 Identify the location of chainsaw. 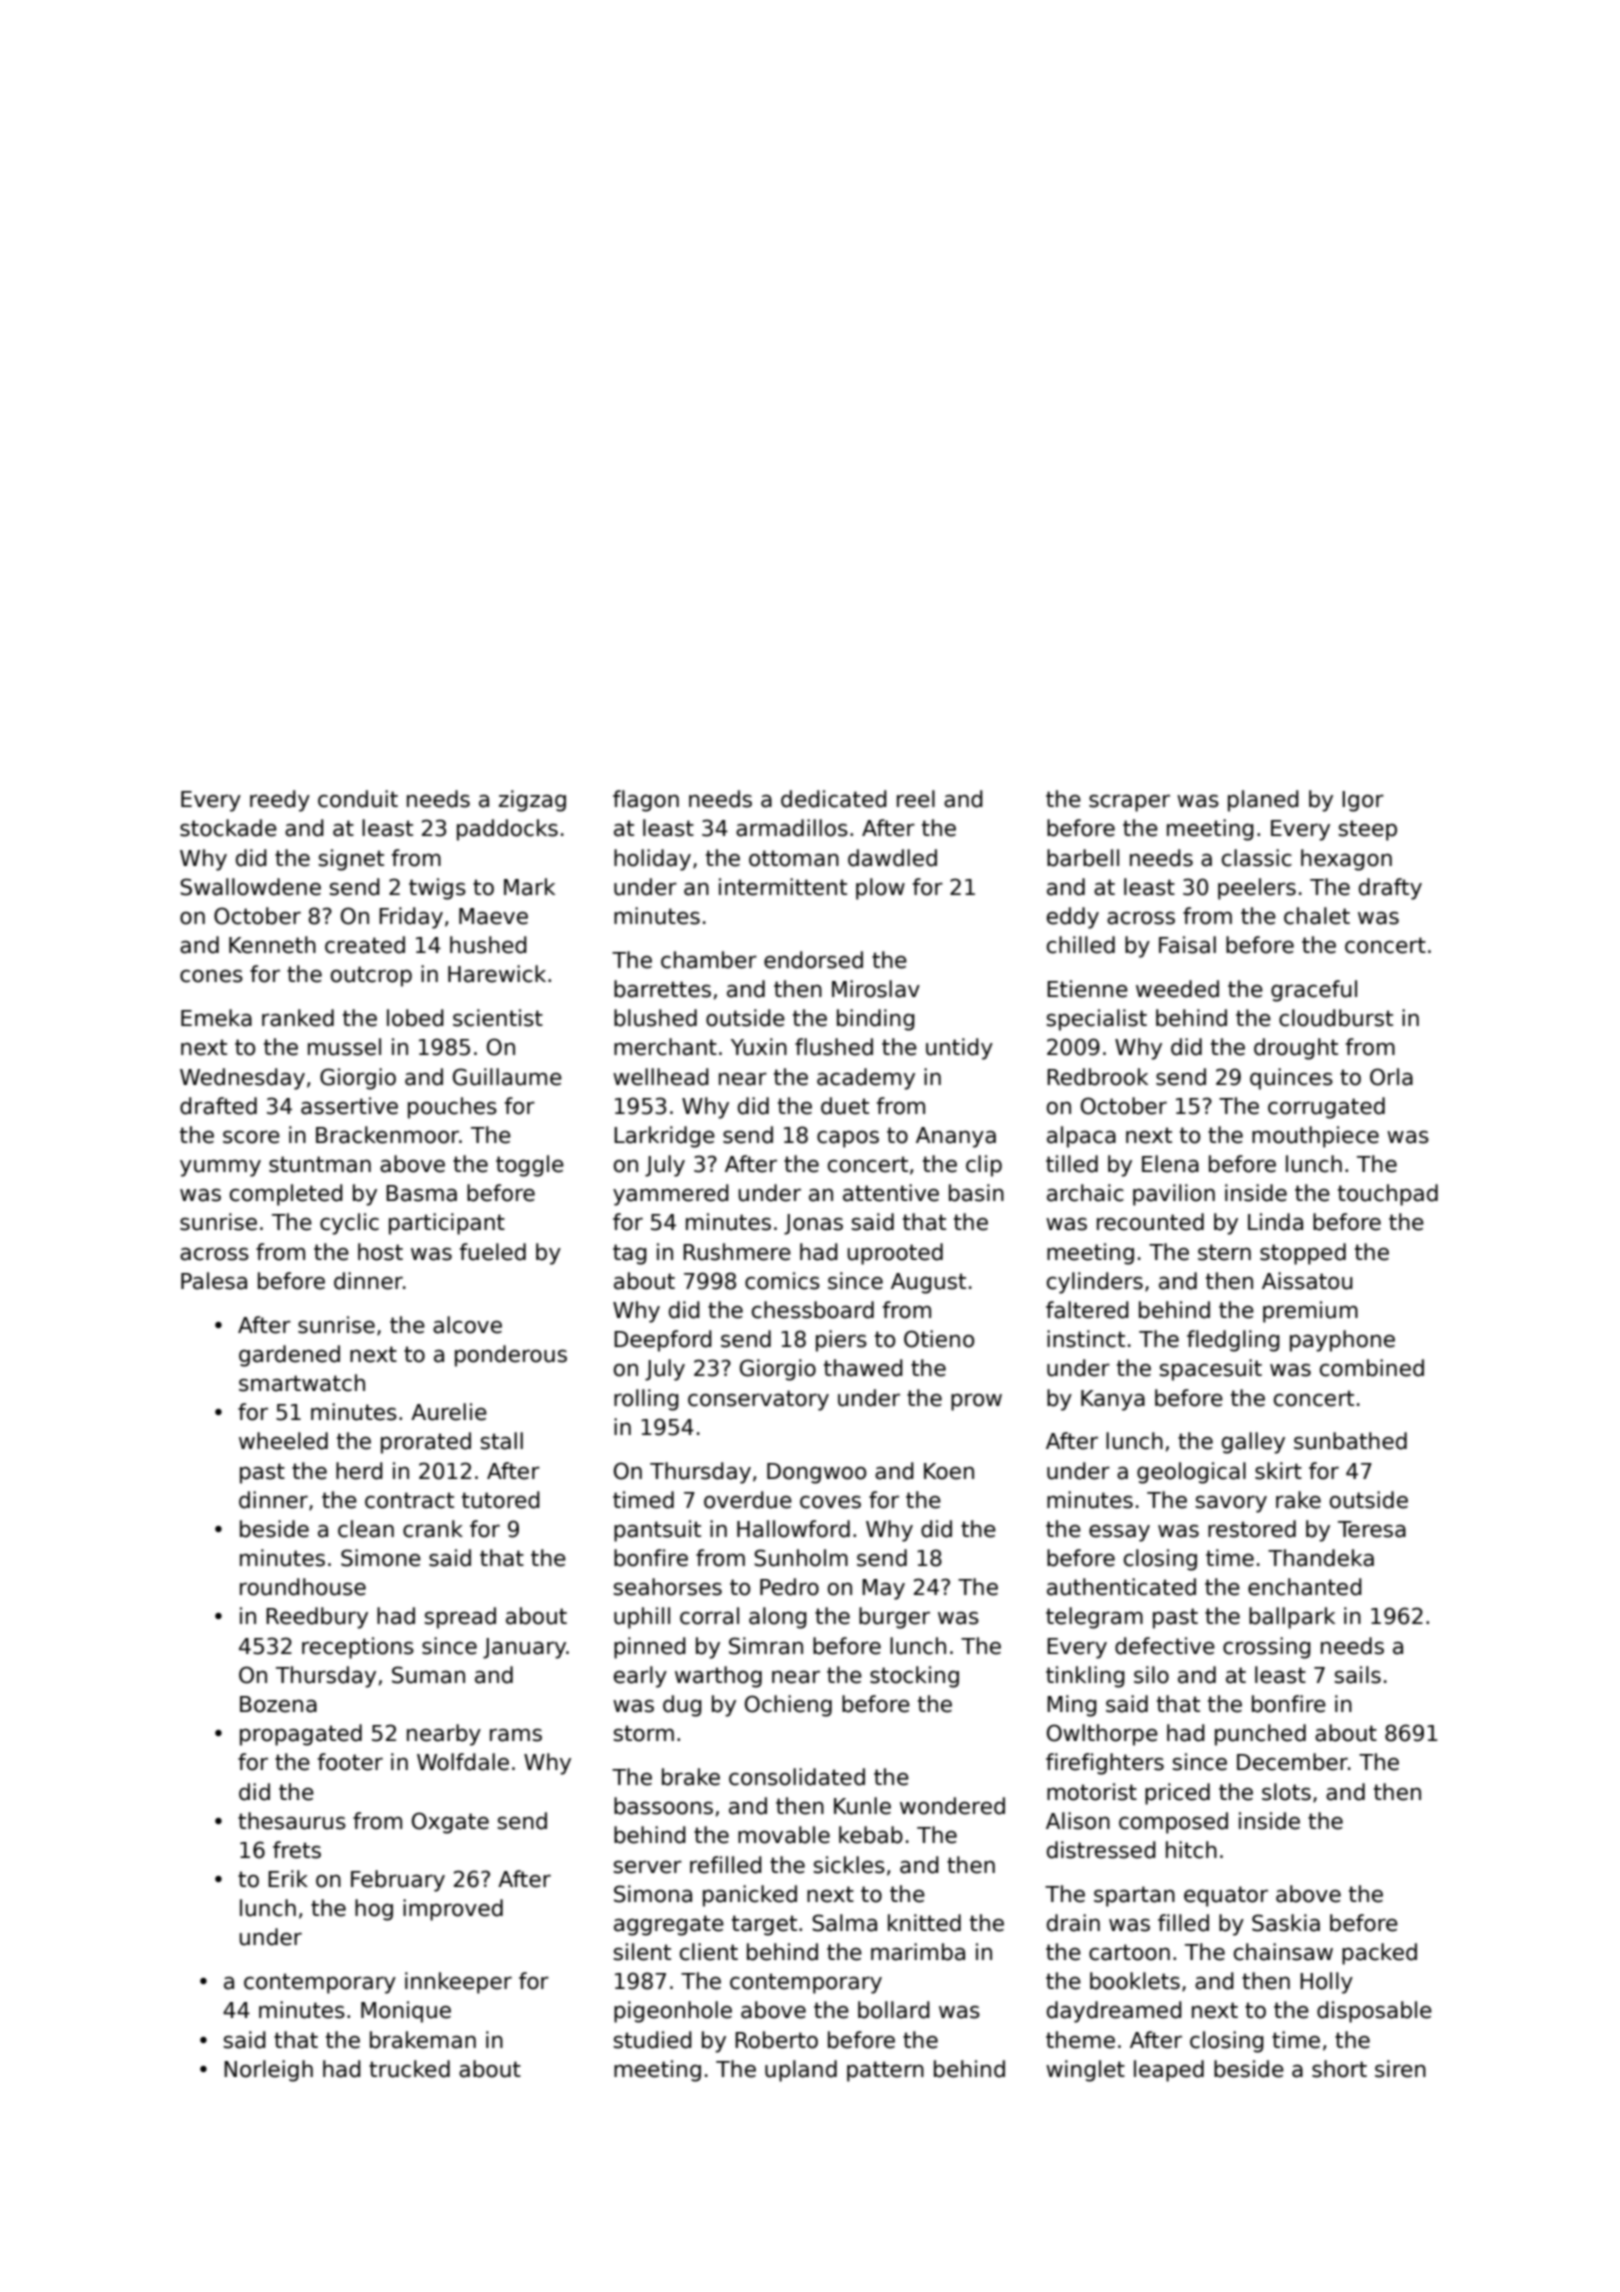
(1283, 1952).
